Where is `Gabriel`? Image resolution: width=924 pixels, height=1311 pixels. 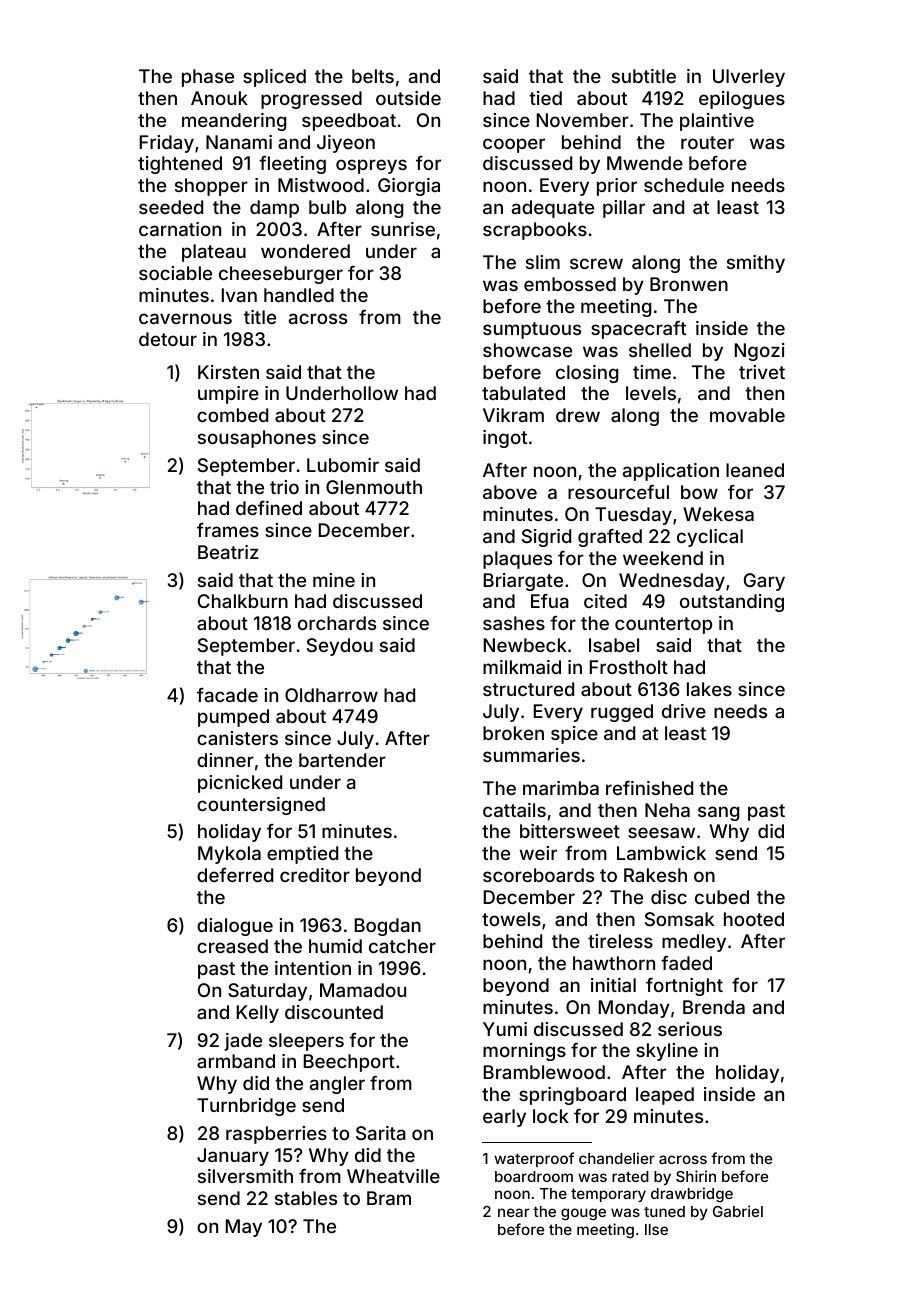
Gabriel is located at coordinates (738, 1211).
